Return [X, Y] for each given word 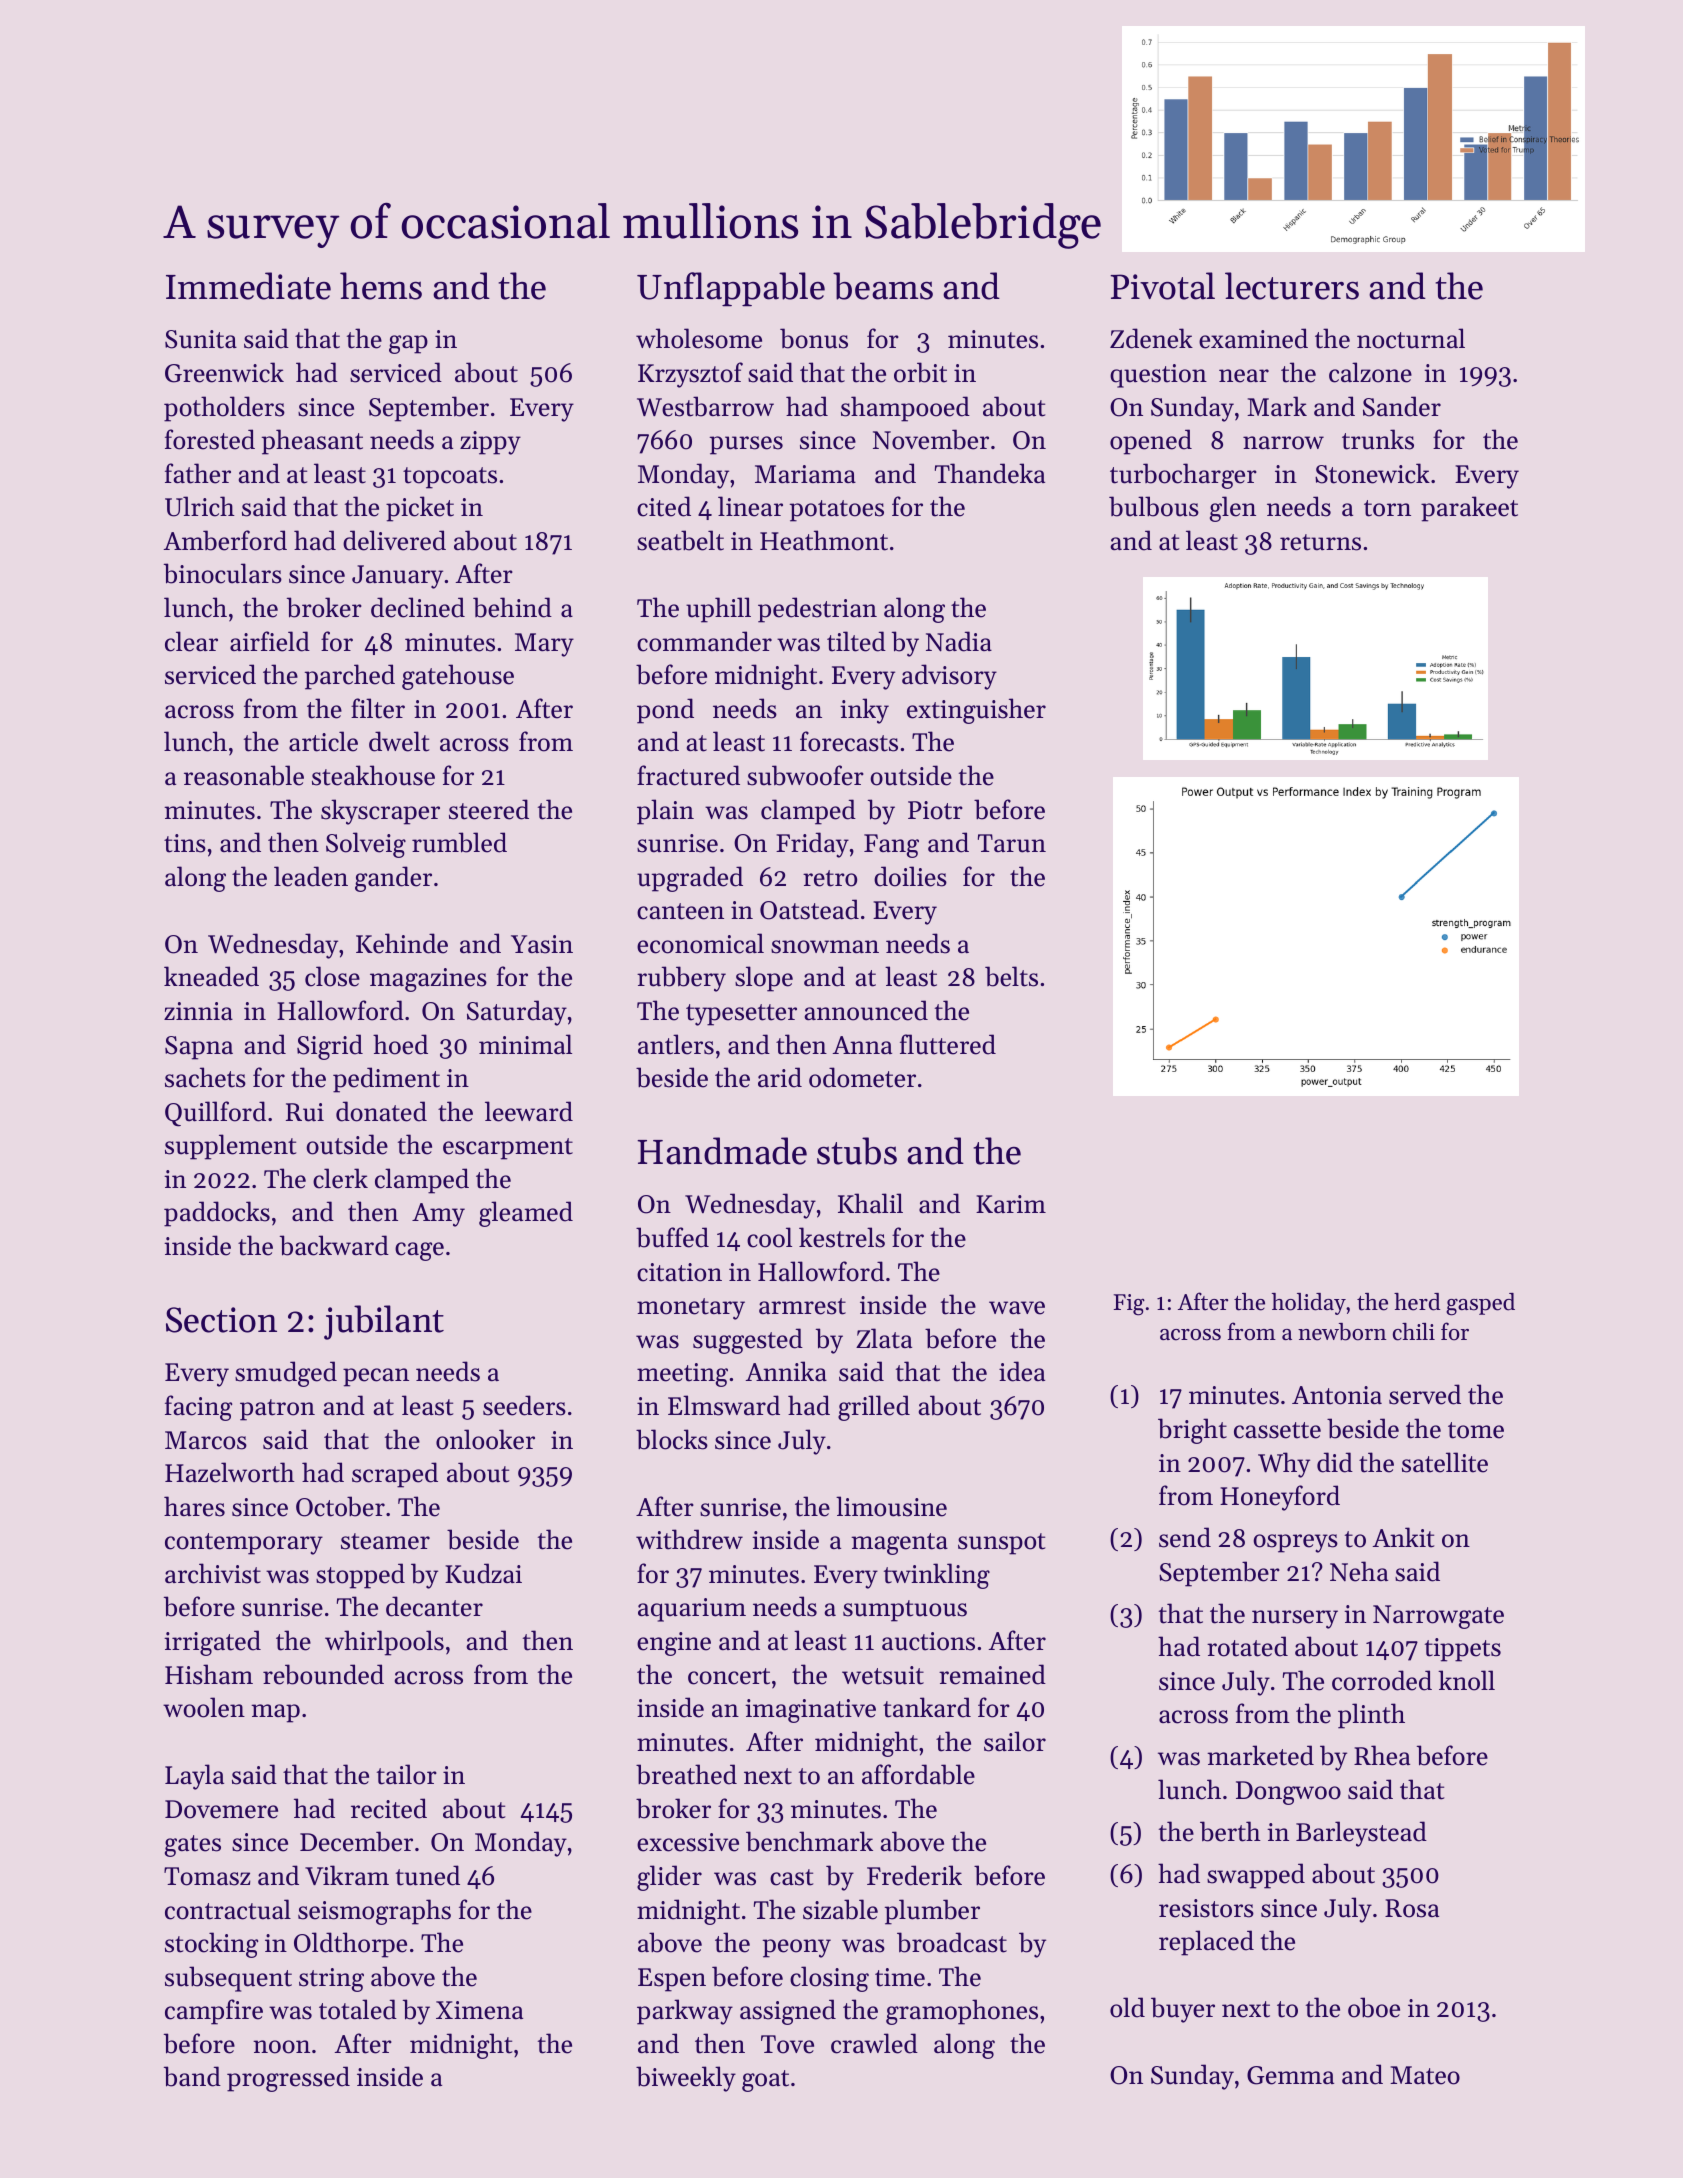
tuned [428, 1875]
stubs [857, 1151]
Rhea [1382, 1755]
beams [883, 286]
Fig [1129, 1305]
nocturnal [1411, 338]
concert [729, 1676]
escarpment [508, 1149]
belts [1011, 976]
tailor [407, 1774]
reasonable [244, 775]
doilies [910, 876]
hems [381, 286]
